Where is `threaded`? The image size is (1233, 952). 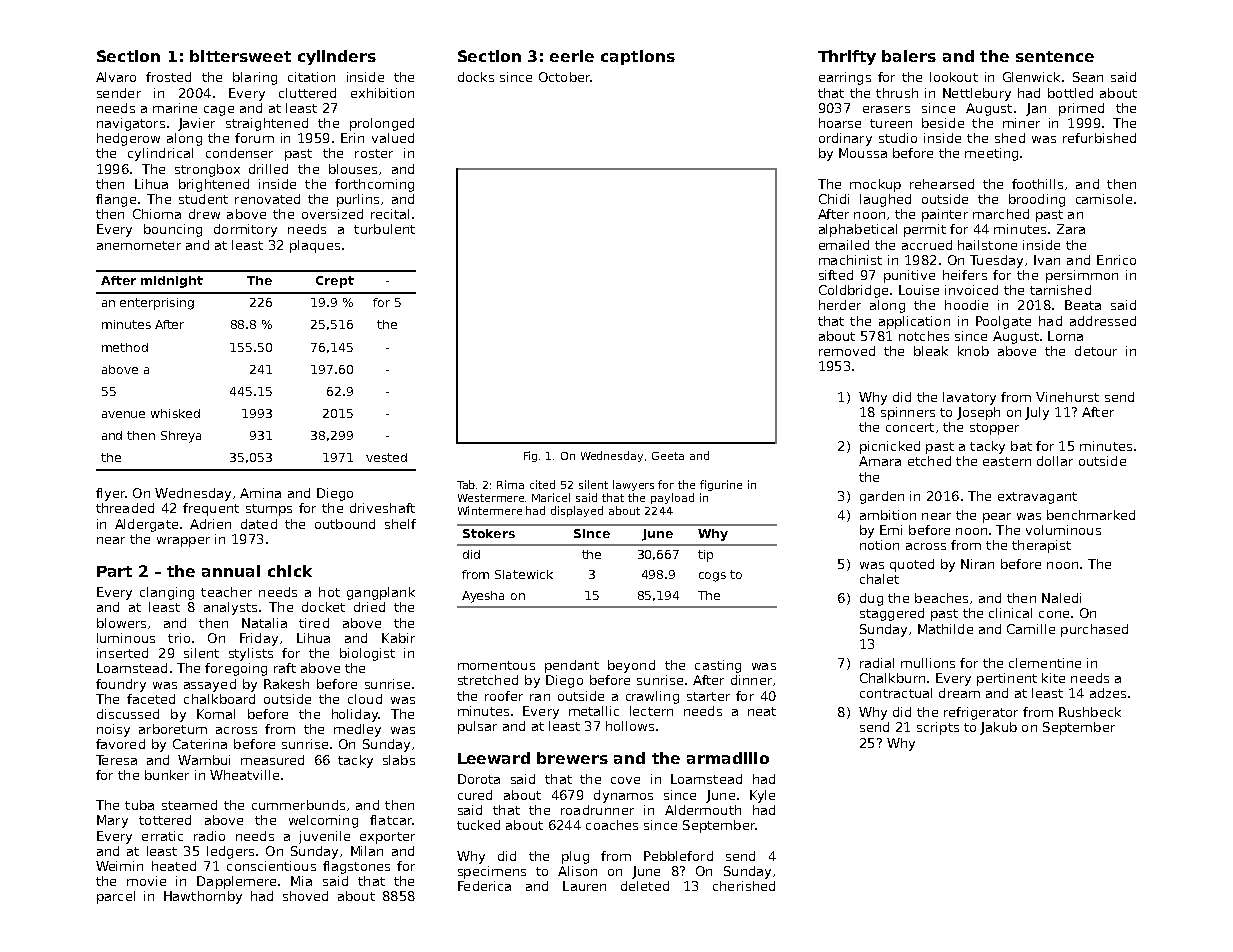
threaded is located at coordinates (125, 508).
